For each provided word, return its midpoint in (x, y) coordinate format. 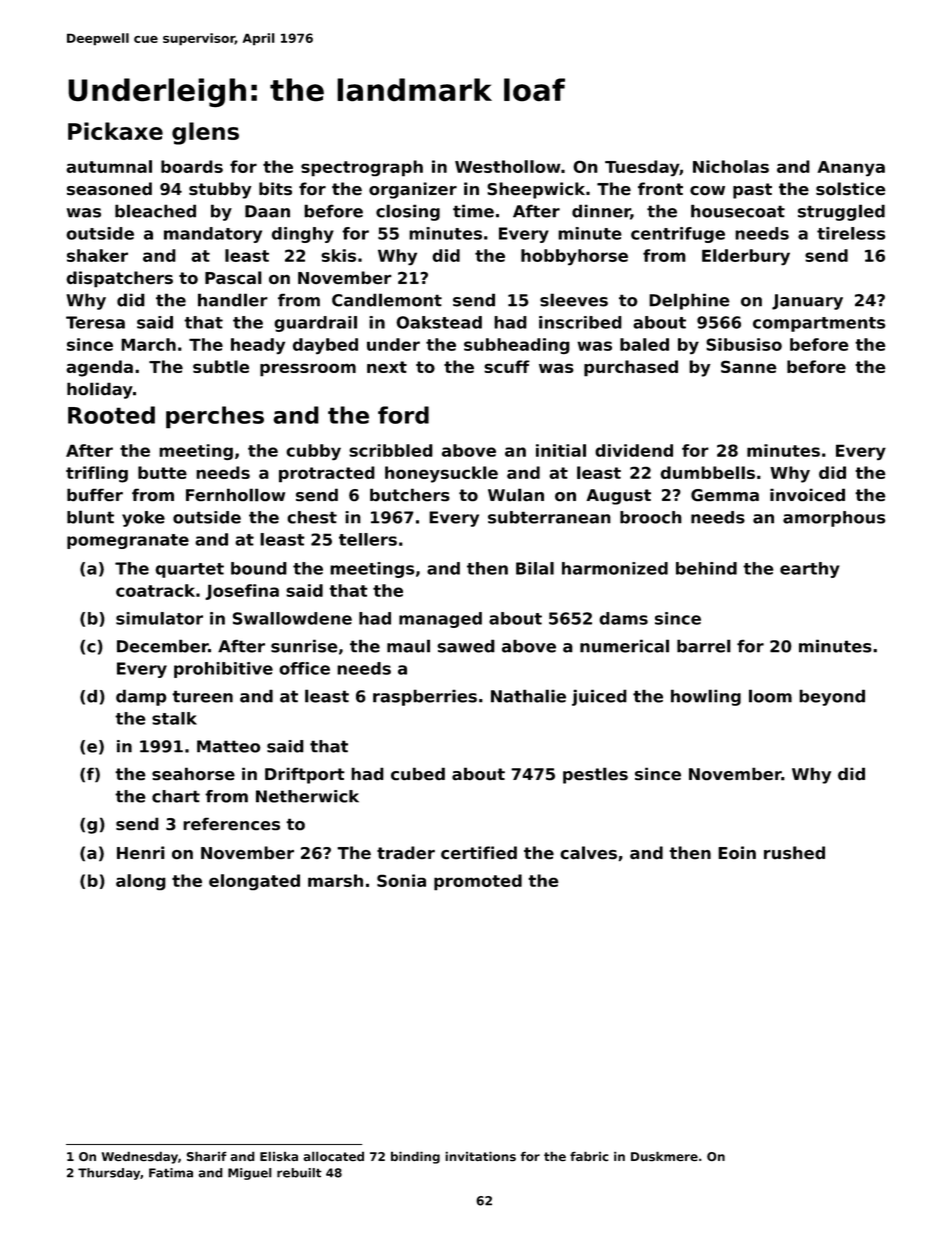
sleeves (574, 300)
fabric (589, 1156)
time (473, 211)
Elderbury (746, 257)
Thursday (109, 1174)
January (807, 302)
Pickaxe (115, 131)
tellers (368, 539)
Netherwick (307, 796)
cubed (418, 774)
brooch (651, 517)
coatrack (155, 590)
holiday (100, 390)
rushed (794, 853)
